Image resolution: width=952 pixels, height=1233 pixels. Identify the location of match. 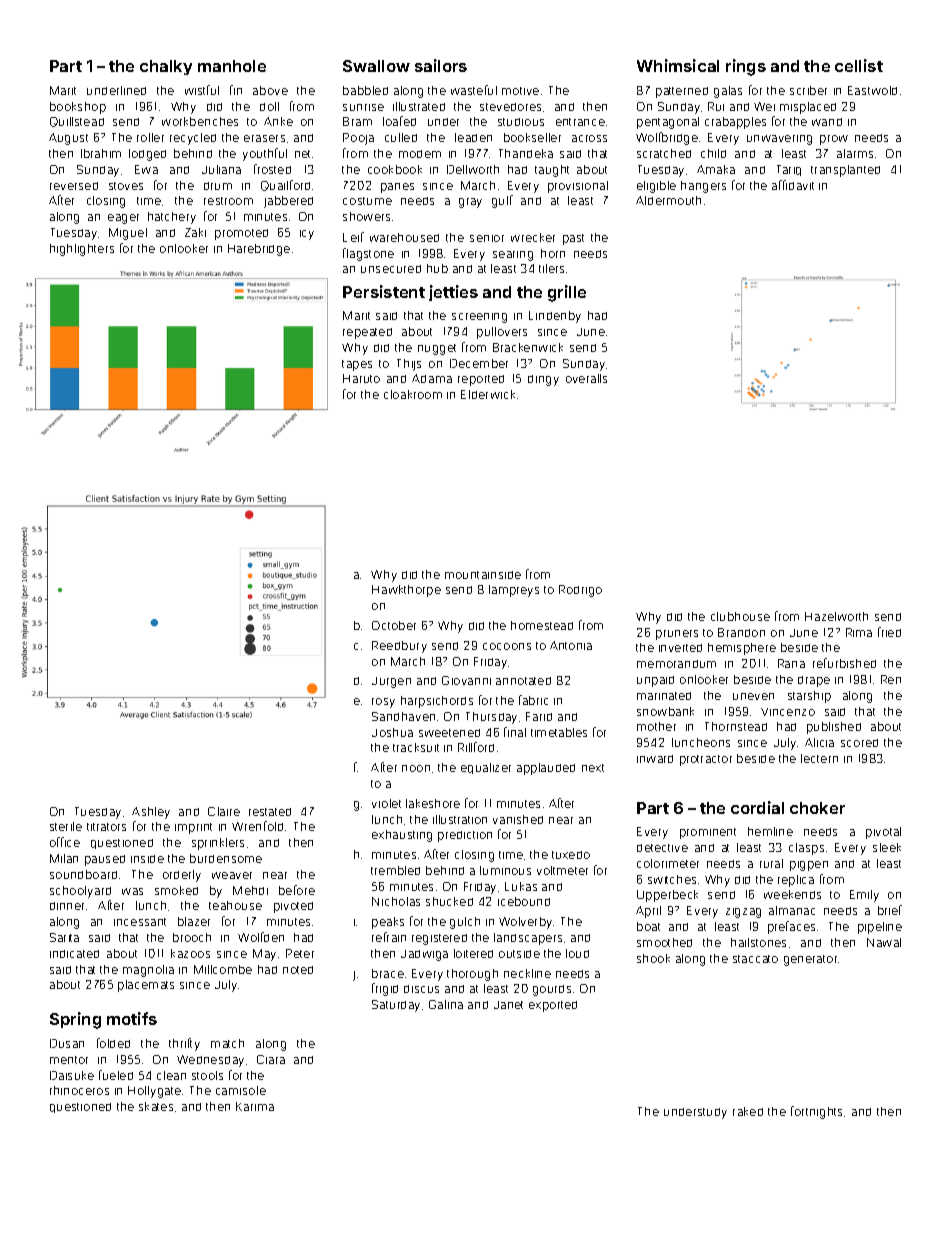
(227, 1043).
